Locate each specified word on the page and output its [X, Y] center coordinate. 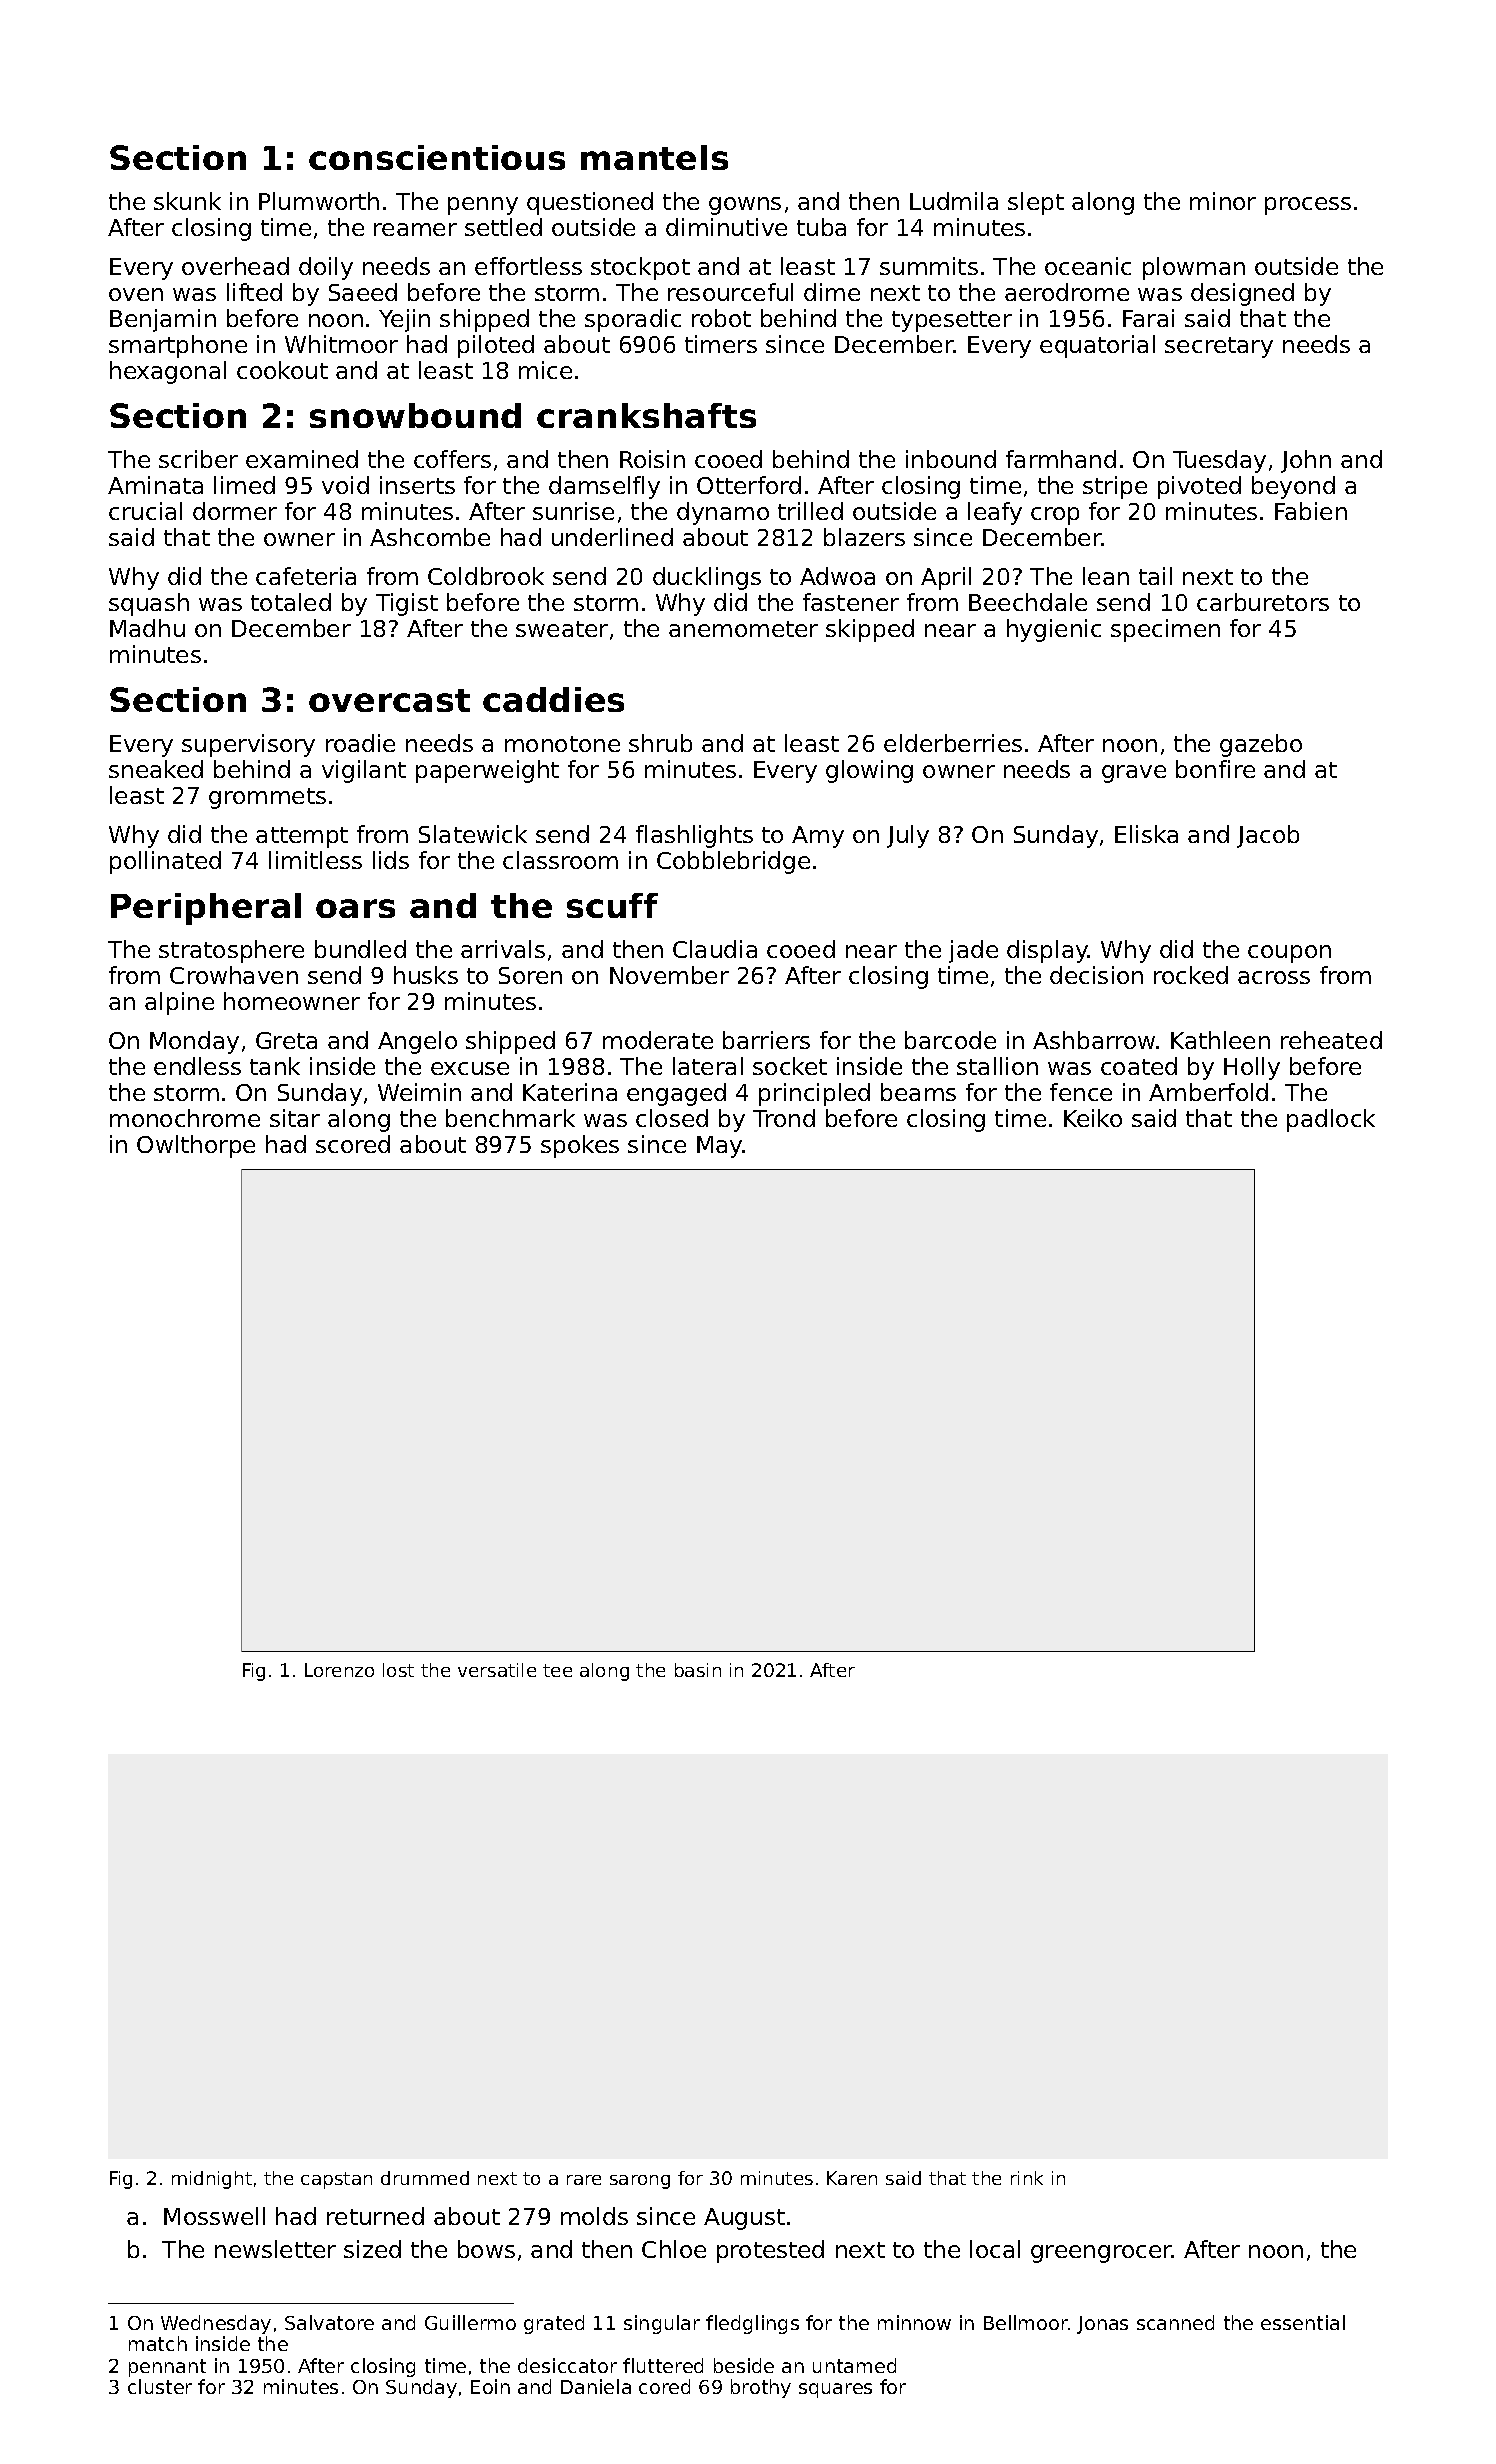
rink [1027, 2178]
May [720, 1147]
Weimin [419, 1092]
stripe [1115, 487]
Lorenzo [339, 1670]
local [995, 2249]
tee [557, 1670]
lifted [254, 292]
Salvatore [329, 2322]
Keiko [1093, 1118]
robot [721, 318]
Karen [852, 2178]
